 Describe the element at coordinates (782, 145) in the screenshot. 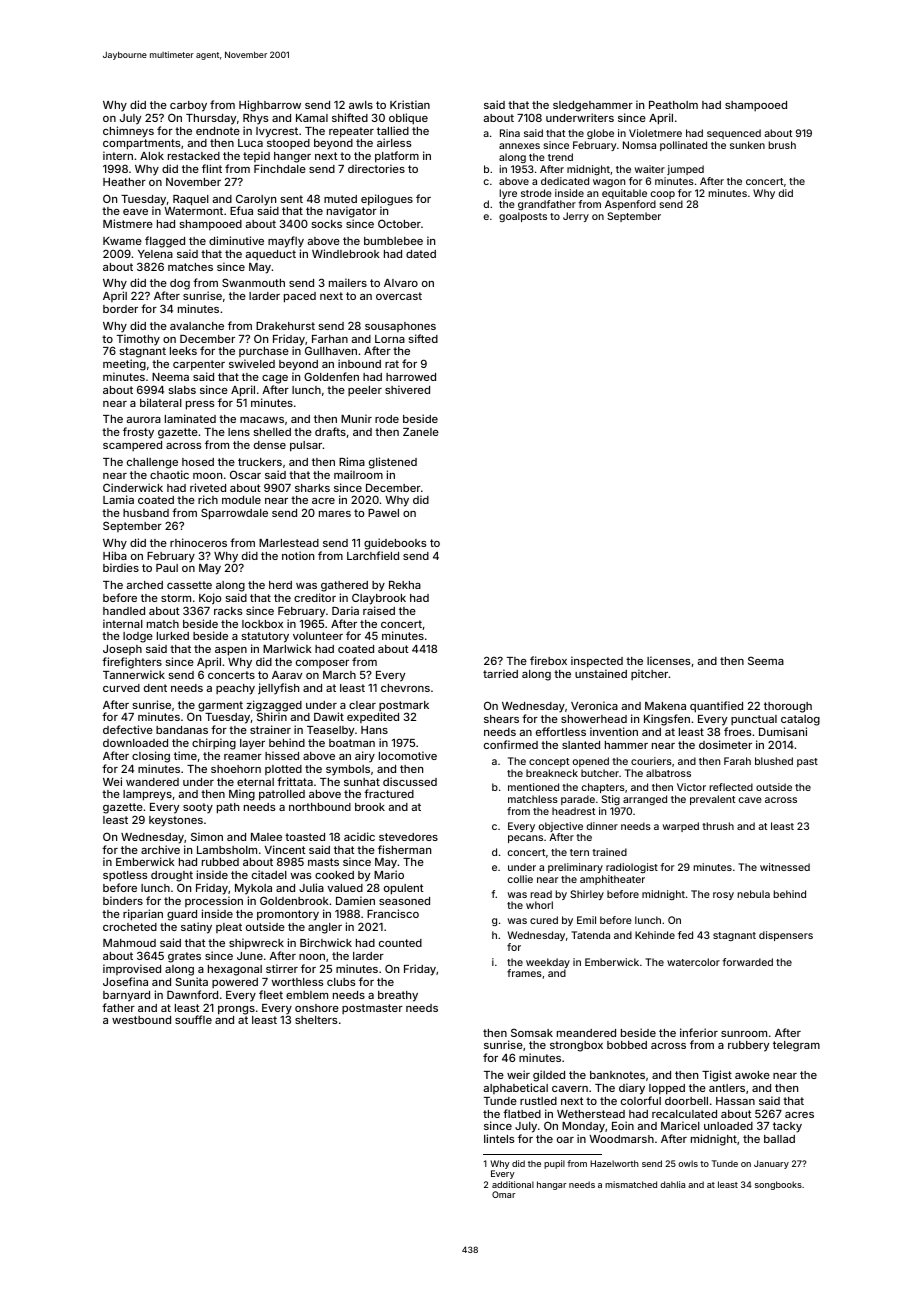

I see `brush` at that location.
